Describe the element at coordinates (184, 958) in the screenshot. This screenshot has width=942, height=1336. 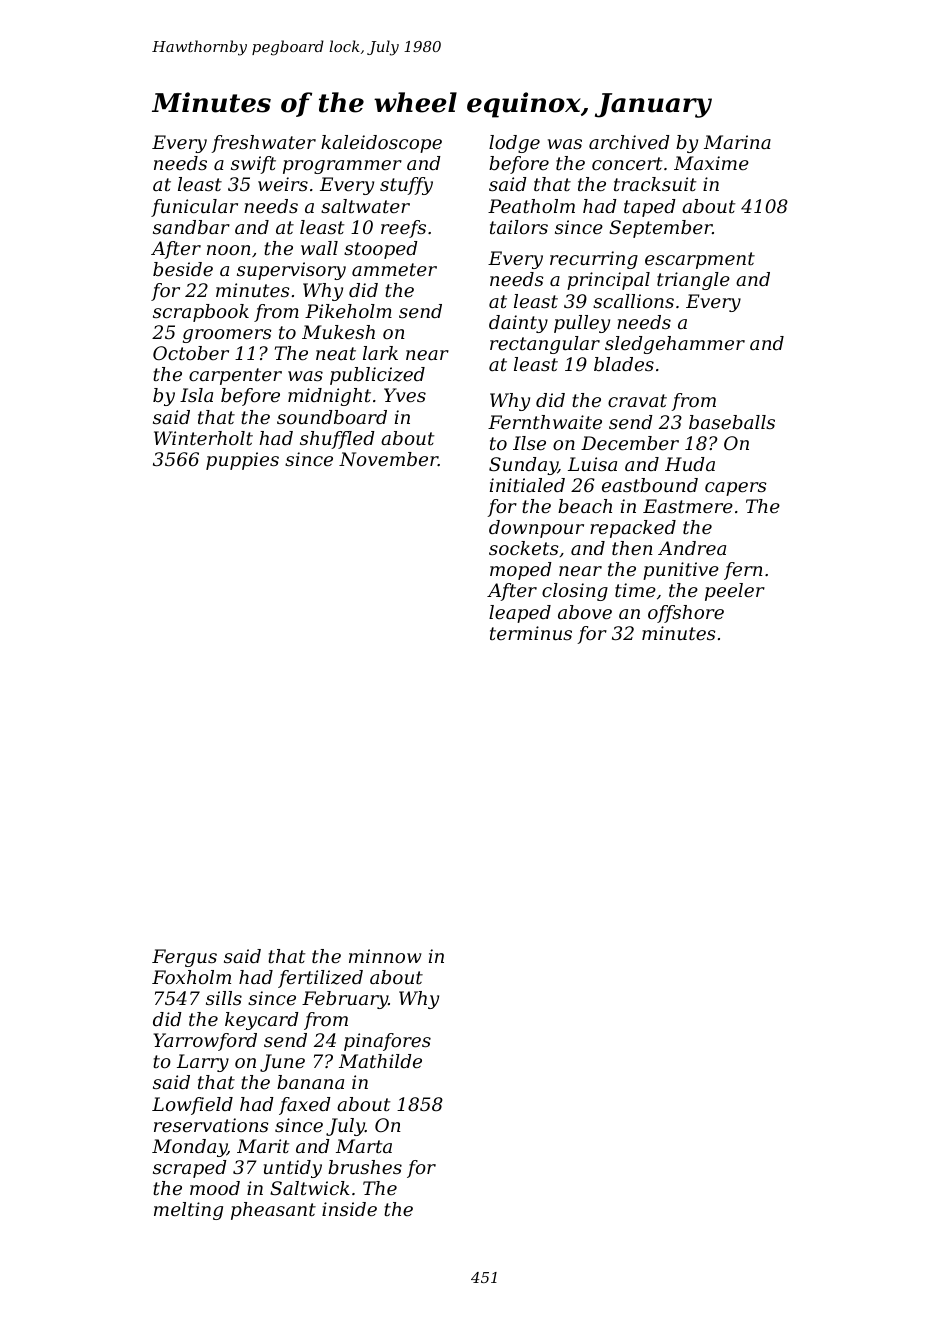
I see `Fergus` at that location.
